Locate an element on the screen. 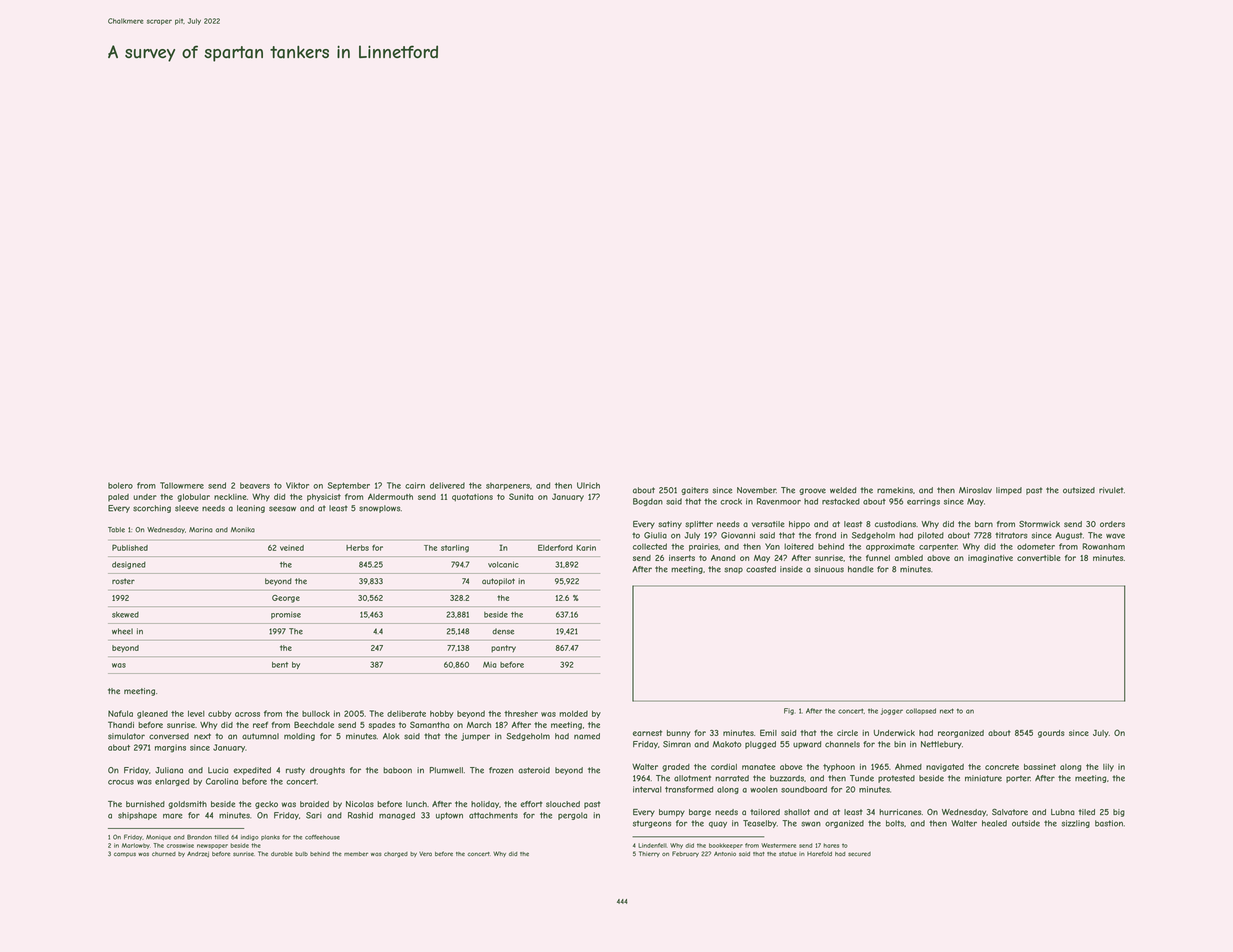 The image size is (1233, 952). Emil is located at coordinates (768, 732).
